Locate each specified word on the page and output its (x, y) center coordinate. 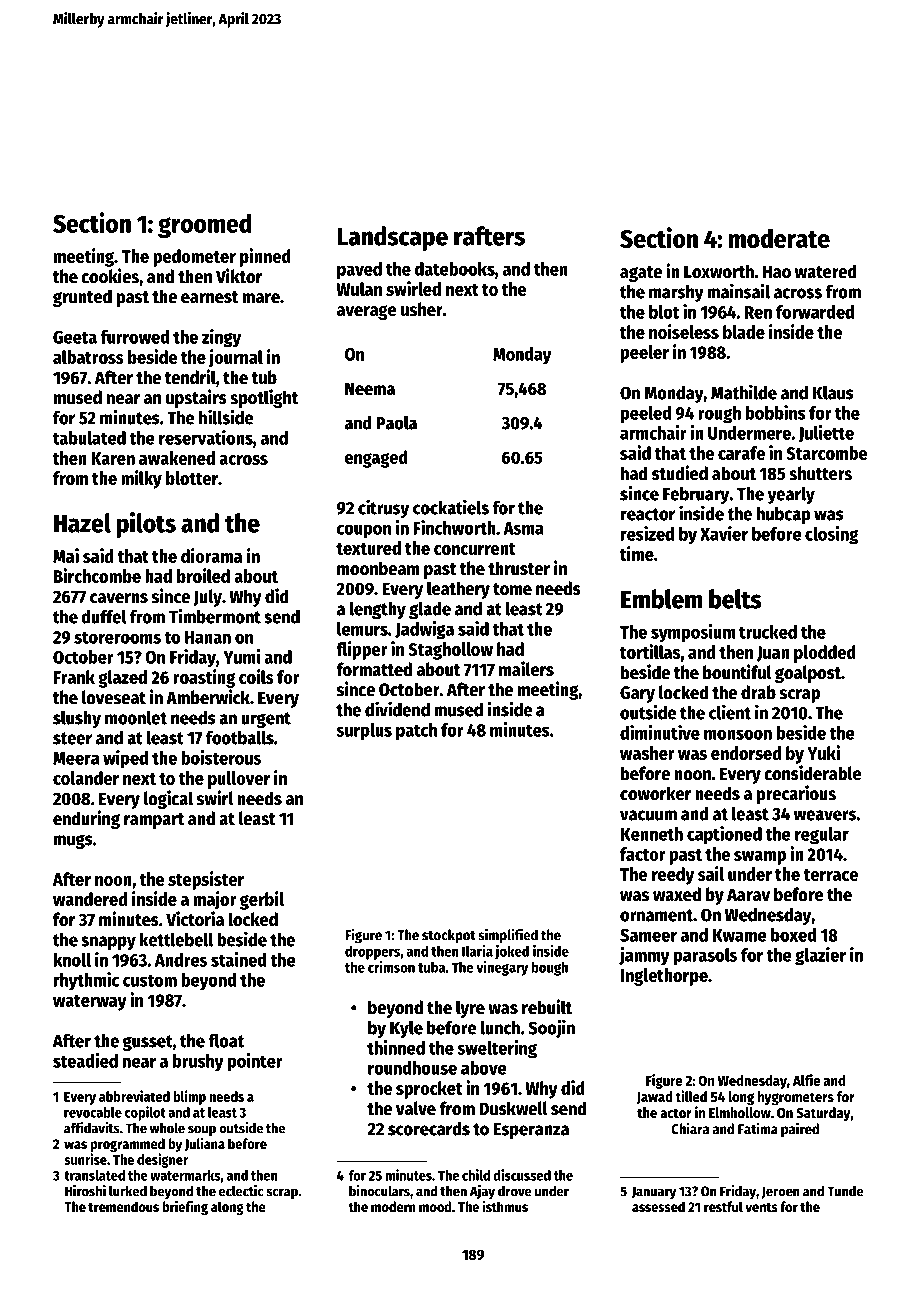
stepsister (206, 880)
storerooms (117, 637)
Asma (523, 528)
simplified (508, 936)
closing (831, 535)
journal (235, 358)
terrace (830, 875)
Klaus (833, 393)
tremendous (123, 1206)
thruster (519, 568)
